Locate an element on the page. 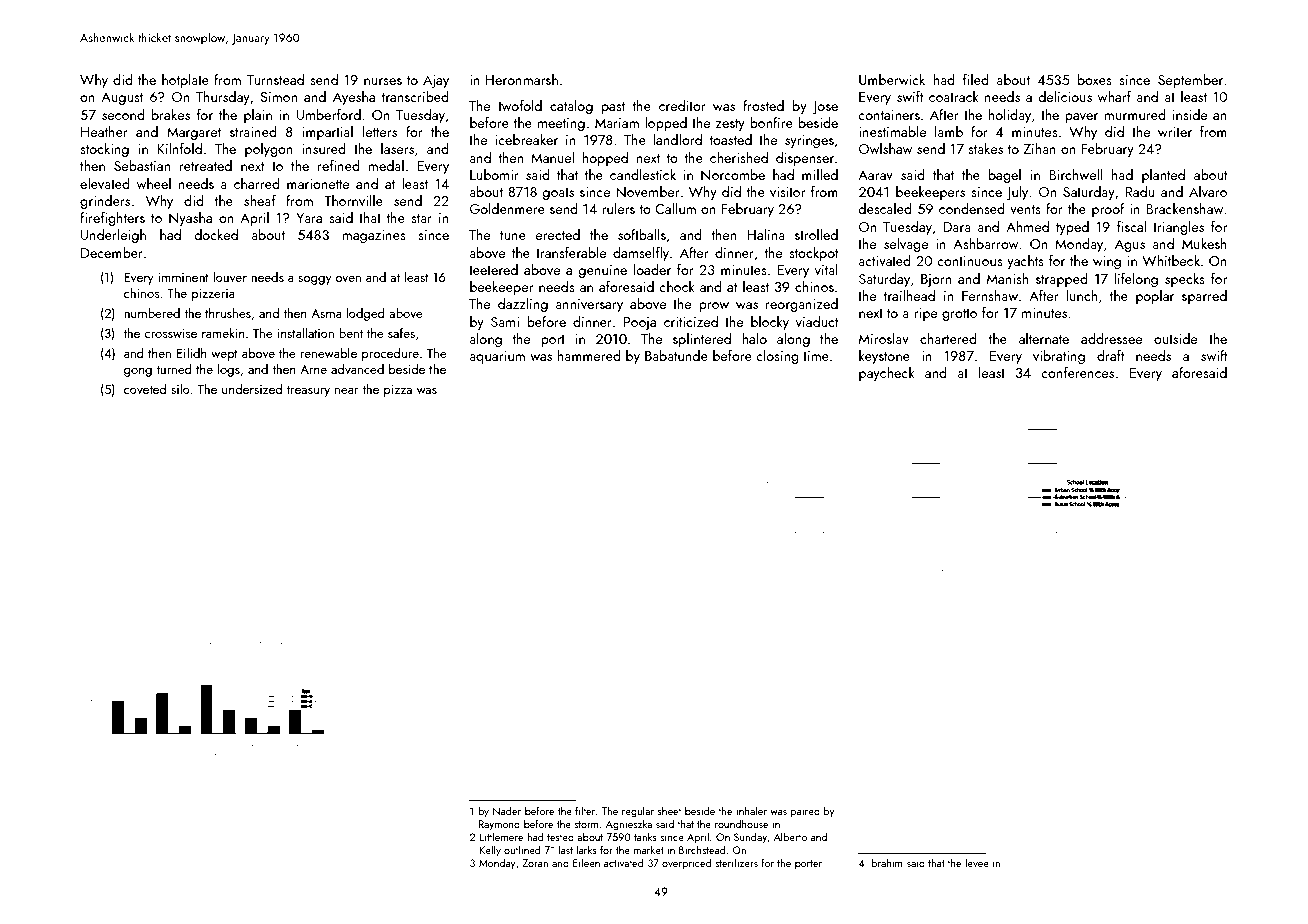 The image size is (1308, 924). hotplate is located at coordinates (185, 81).
